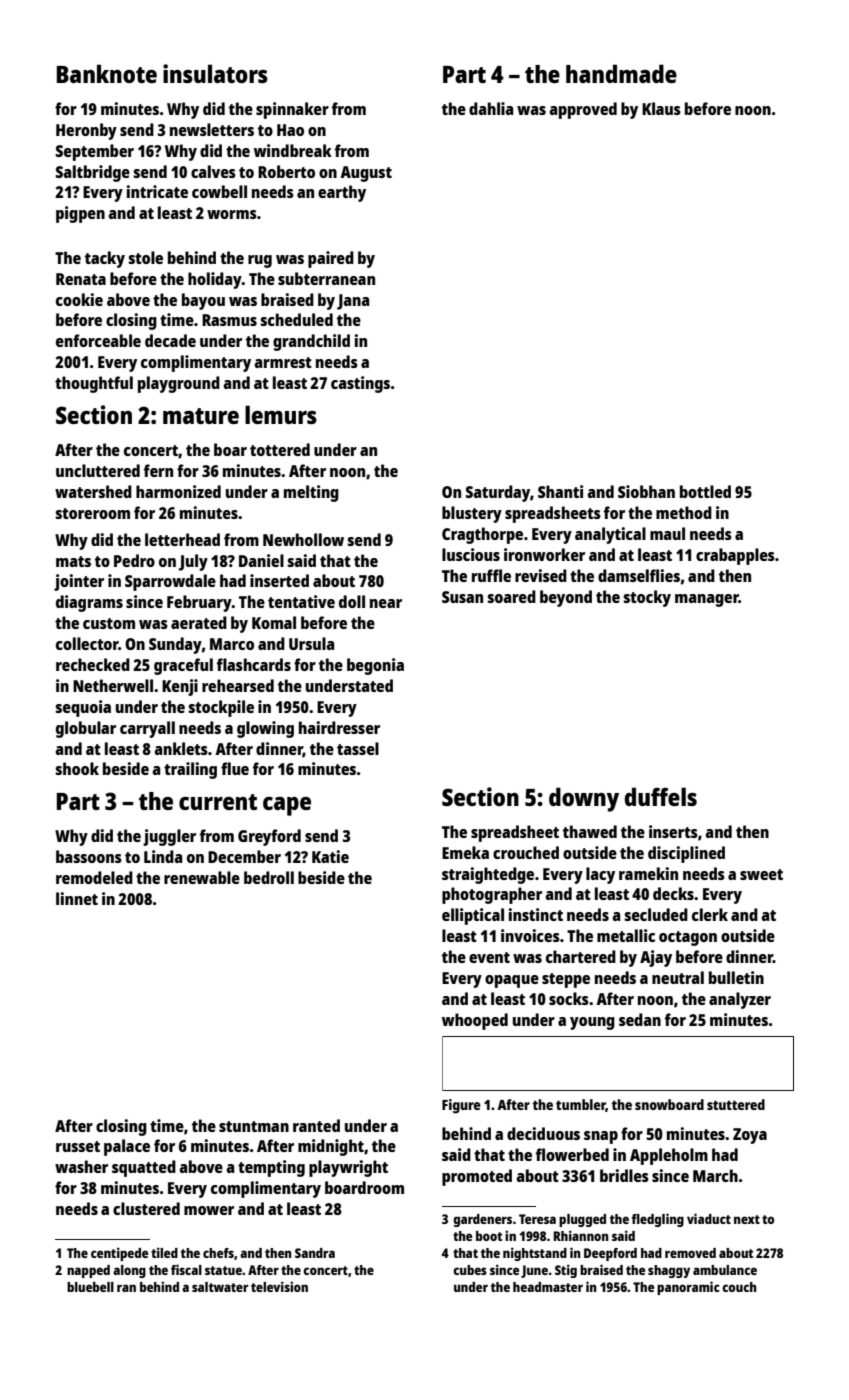 This screenshot has height=1400, width=849. I want to click on inserted, so click(279, 580).
